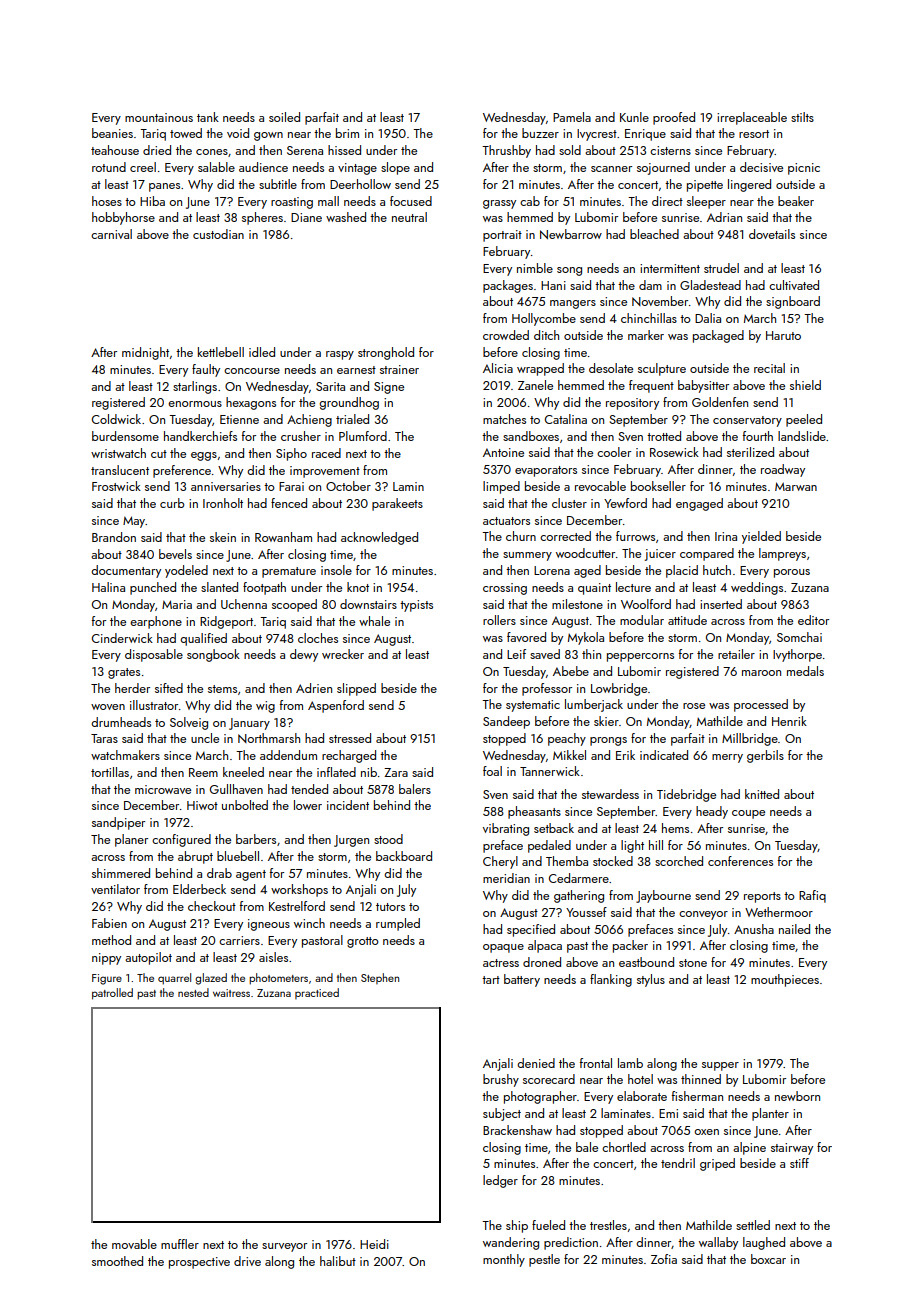 The height and width of the page is (1308, 924). I want to click on smoothed, so click(117, 1261).
